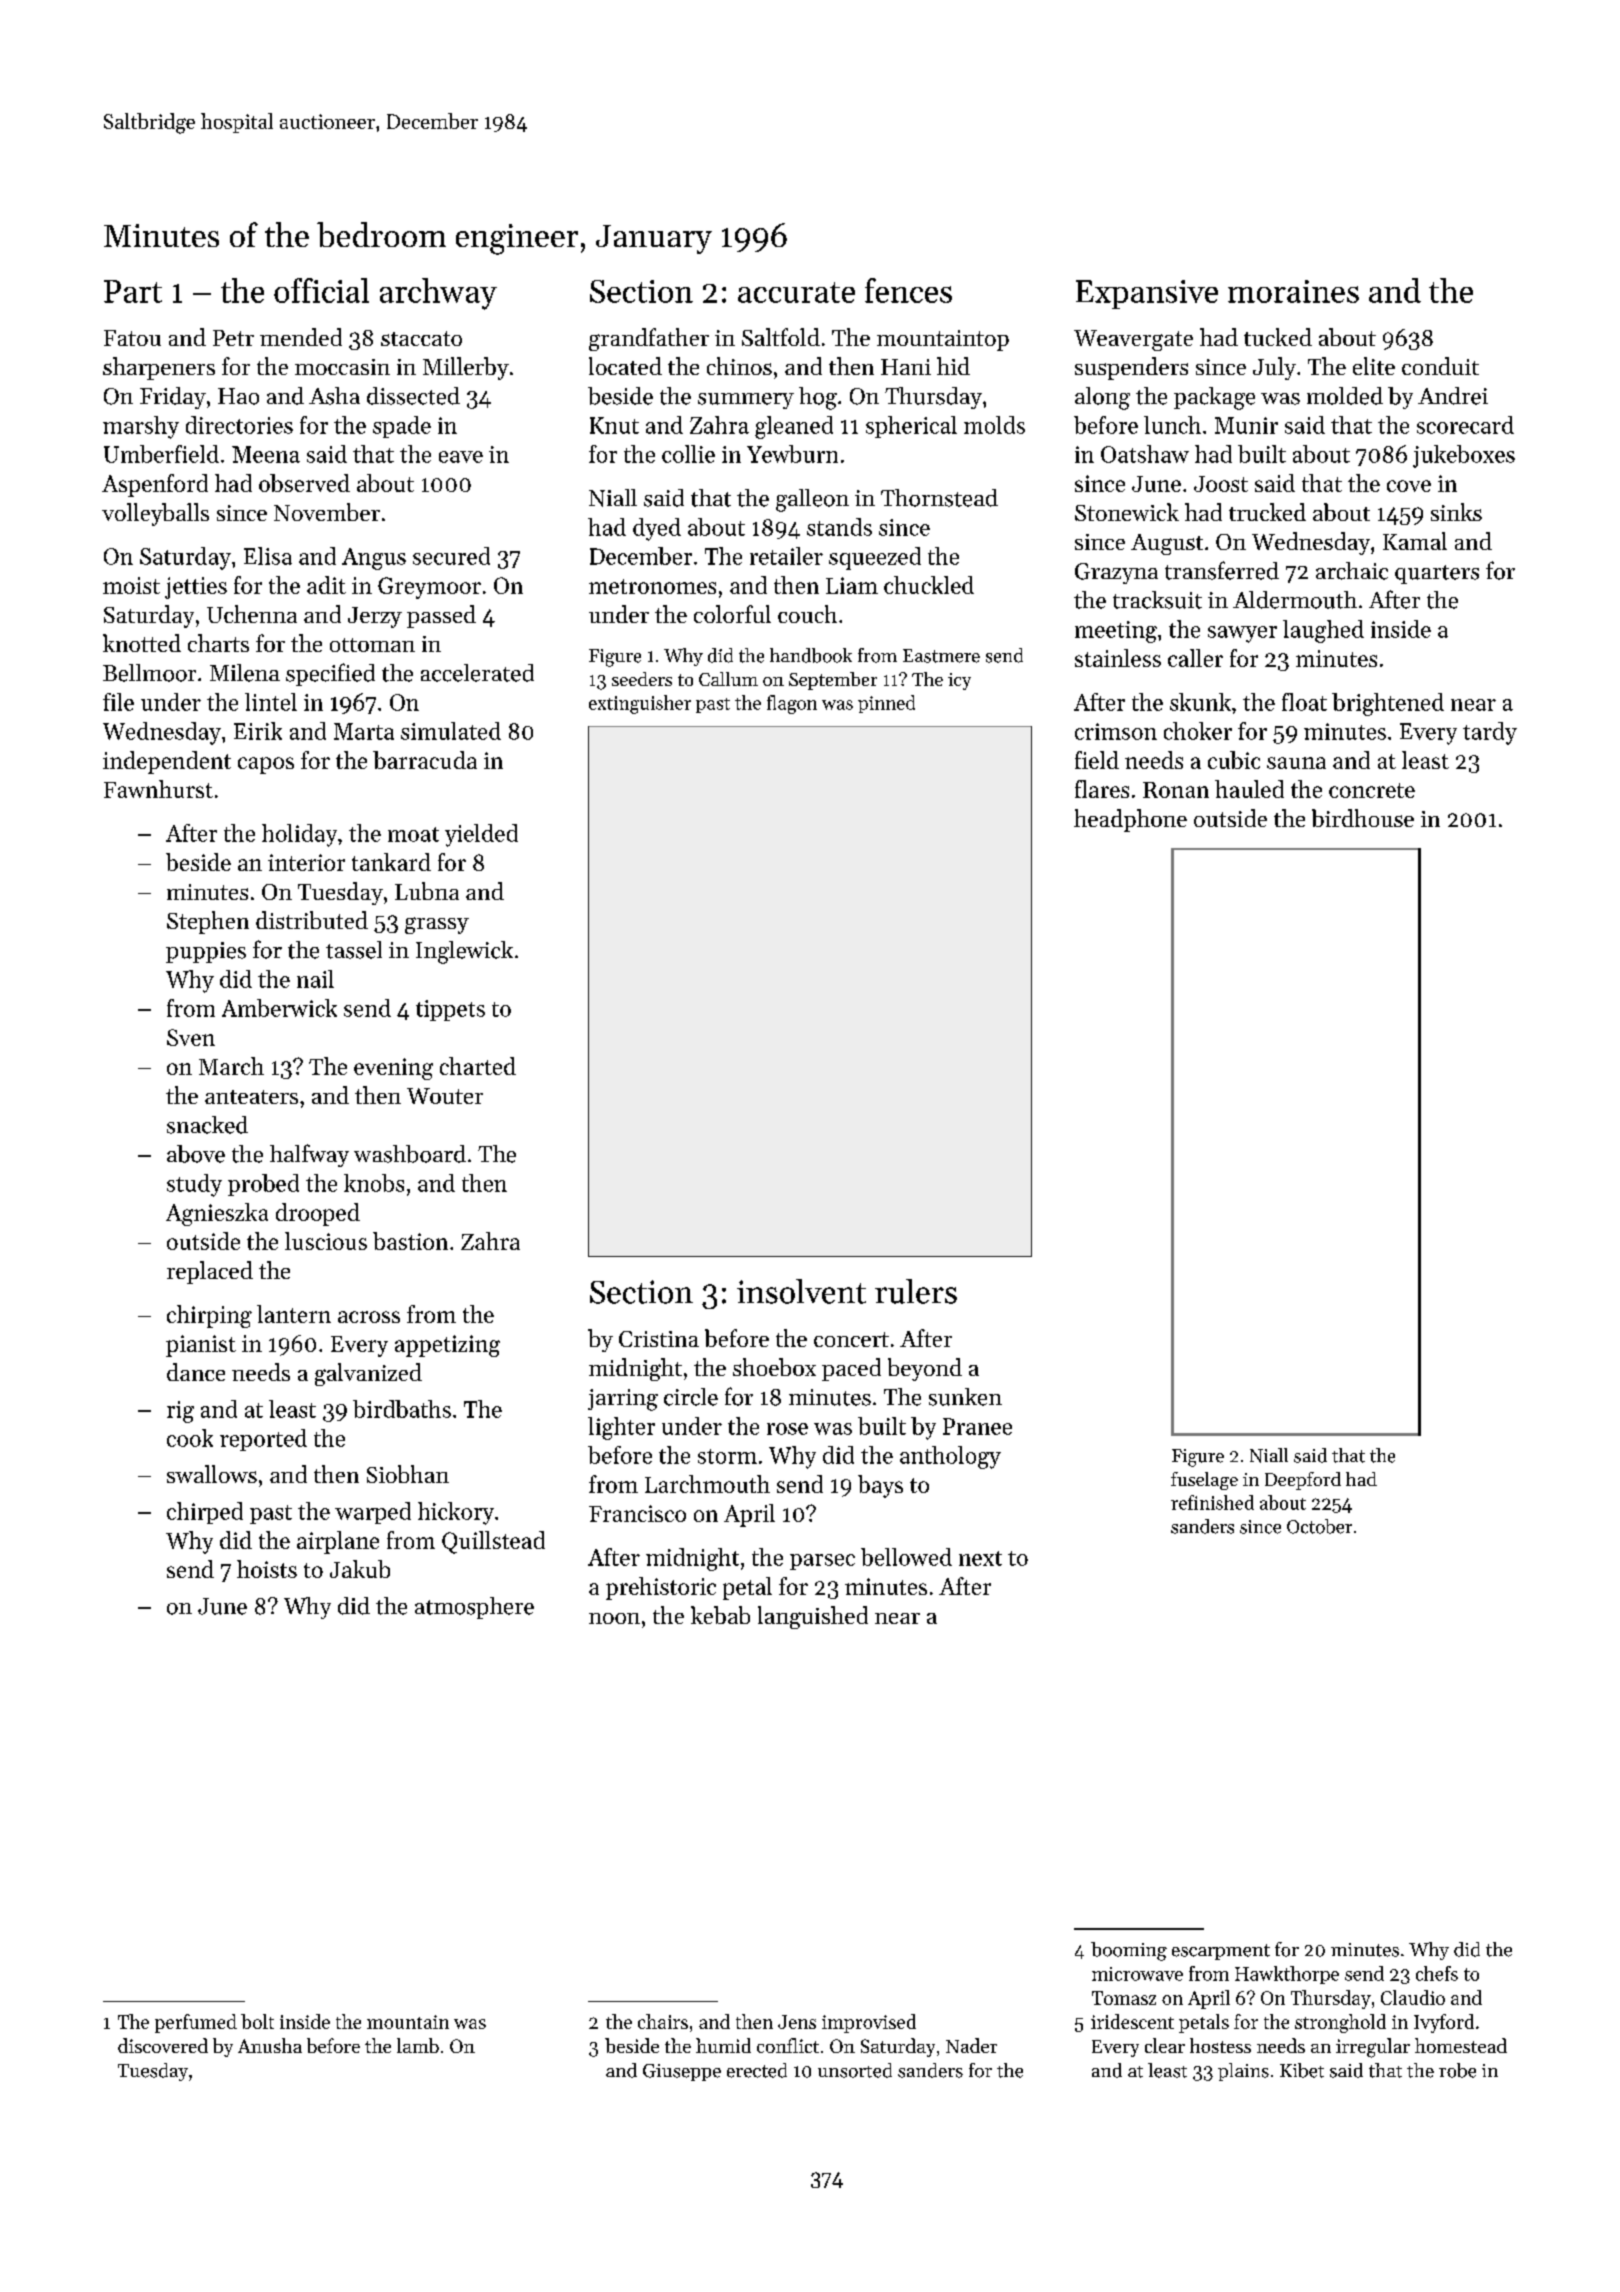  What do you see at coordinates (977, 1426) in the screenshot?
I see `Pranee` at bounding box center [977, 1426].
